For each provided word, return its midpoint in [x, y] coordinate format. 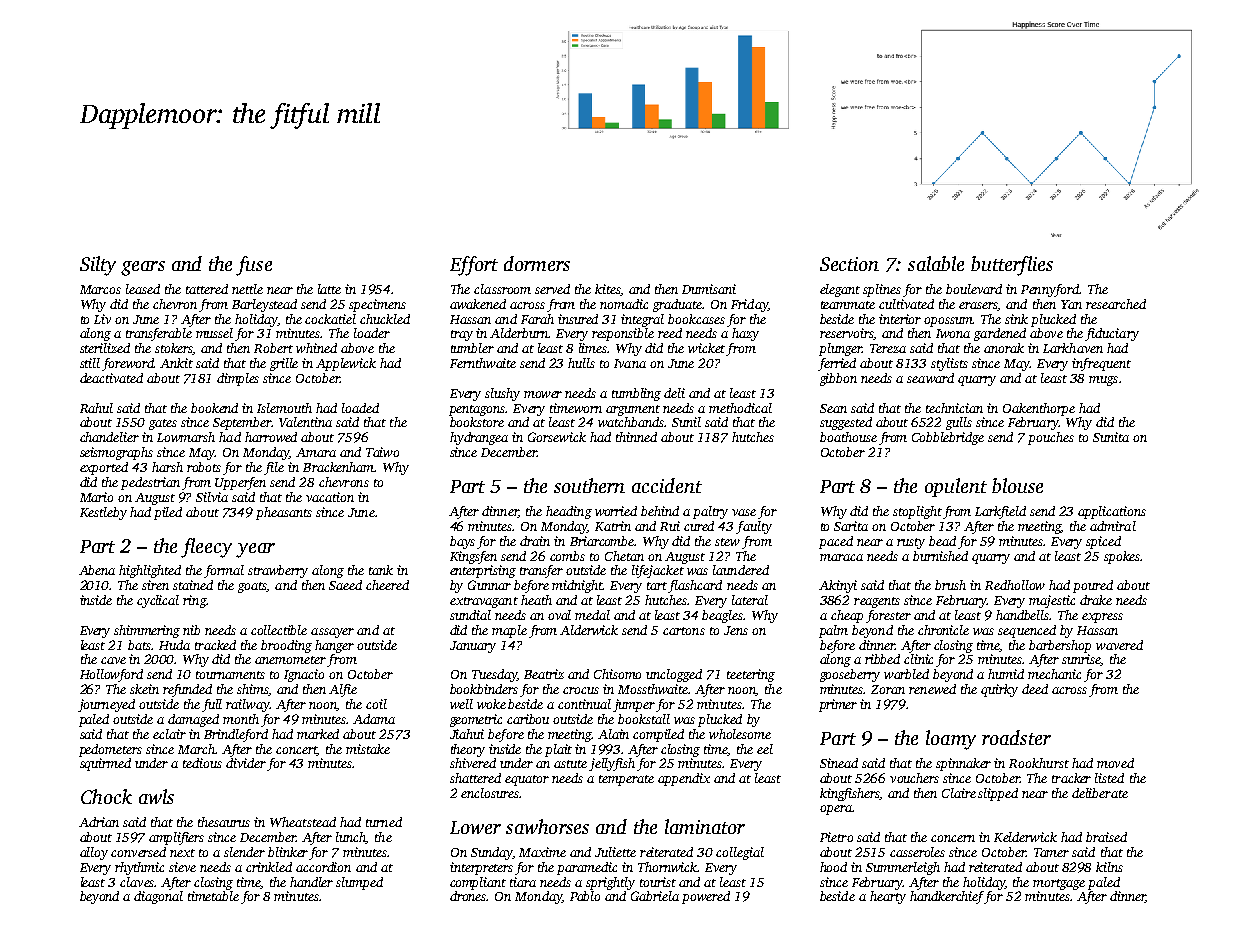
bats [139, 645]
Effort [474, 266]
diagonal [158, 897]
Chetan [624, 556]
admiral [1113, 526]
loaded [360, 408]
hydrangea [479, 438]
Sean [833, 408]
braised [1106, 837]
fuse [254, 266]
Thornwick [667, 867]
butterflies [1012, 266]
